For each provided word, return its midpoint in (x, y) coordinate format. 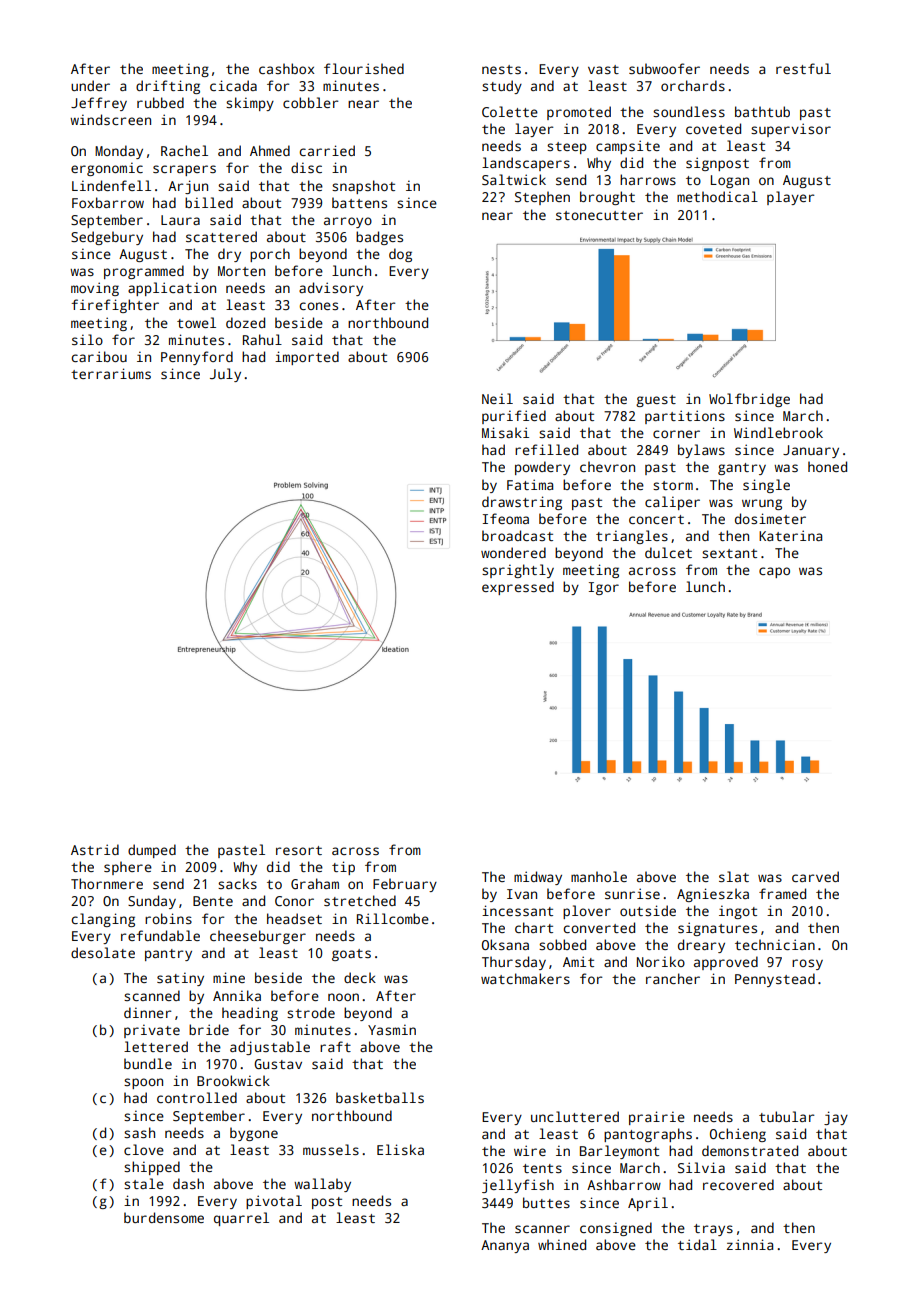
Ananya (505, 1246)
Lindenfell (111, 185)
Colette (510, 111)
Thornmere (107, 883)
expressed (518, 588)
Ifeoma (506, 518)
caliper (672, 503)
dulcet (668, 552)
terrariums (111, 373)
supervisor (791, 130)
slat (734, 876)
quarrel (241, 1219)
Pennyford (197, 358)
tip (343, 868)
